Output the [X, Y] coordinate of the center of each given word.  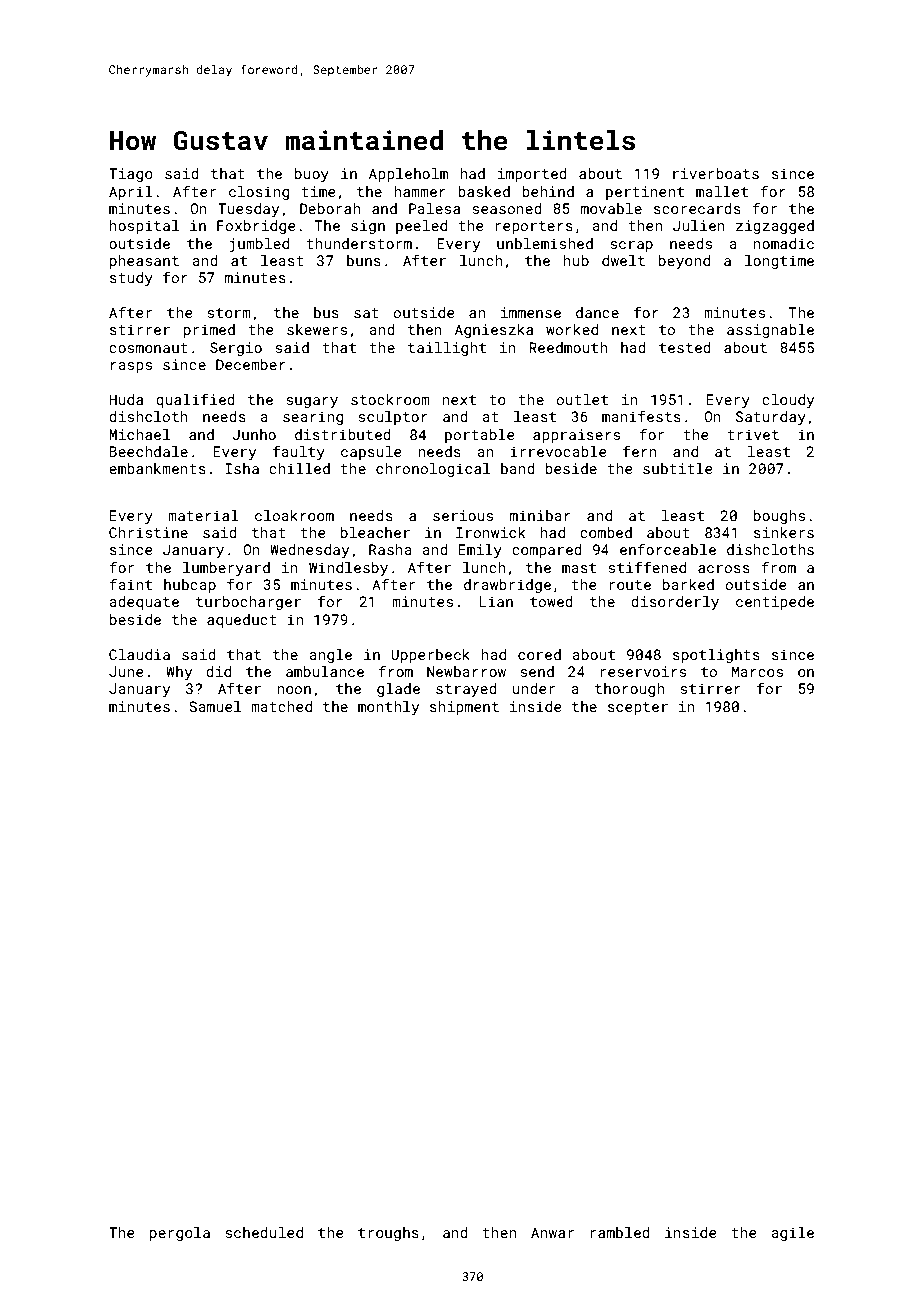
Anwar [552, 1232]
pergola [180, 1234]
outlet [582, 399]
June [126, 671]
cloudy [788, 401]
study [131, 279]
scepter [638, 708]
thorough [629, 690]
